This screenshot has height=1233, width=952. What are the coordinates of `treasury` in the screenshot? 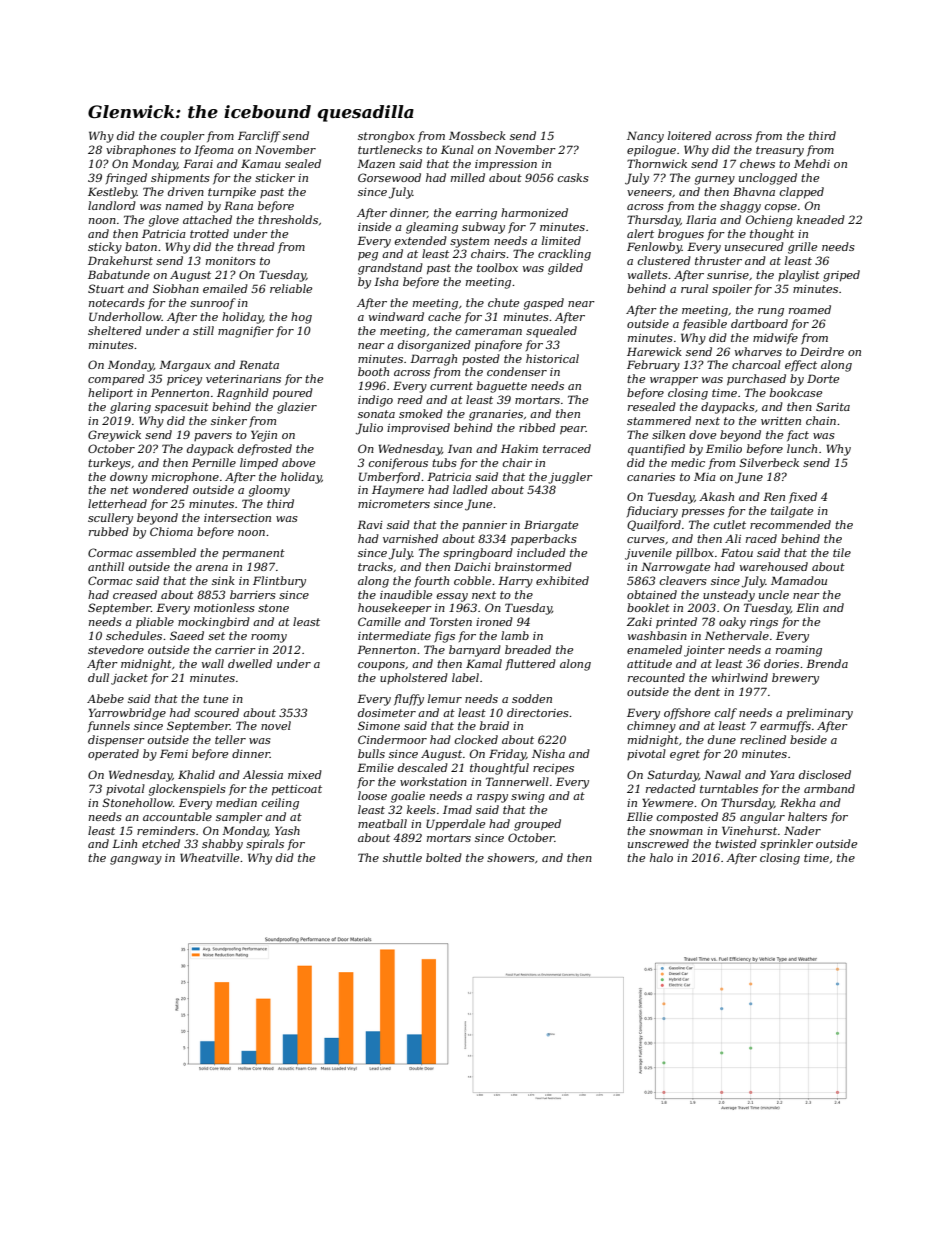 It's located at (780, 151).
